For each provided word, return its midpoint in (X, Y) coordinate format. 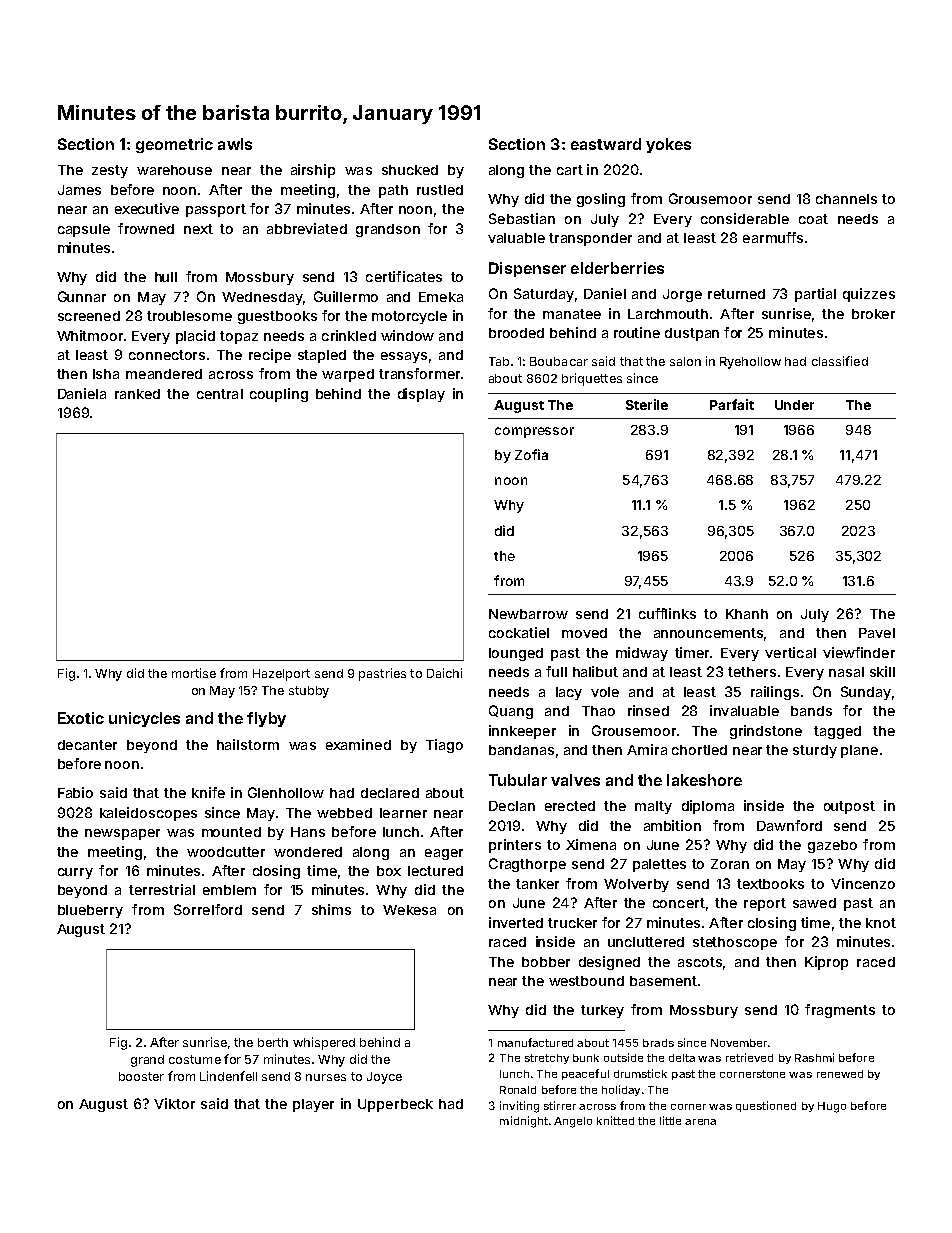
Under (794, 405)
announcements (708, 633)
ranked (137, 394)
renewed (840, 1074)
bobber (546, 962)
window (407, 335)
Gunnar (82, 296)
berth (273, 1042)
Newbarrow (528, 614)
